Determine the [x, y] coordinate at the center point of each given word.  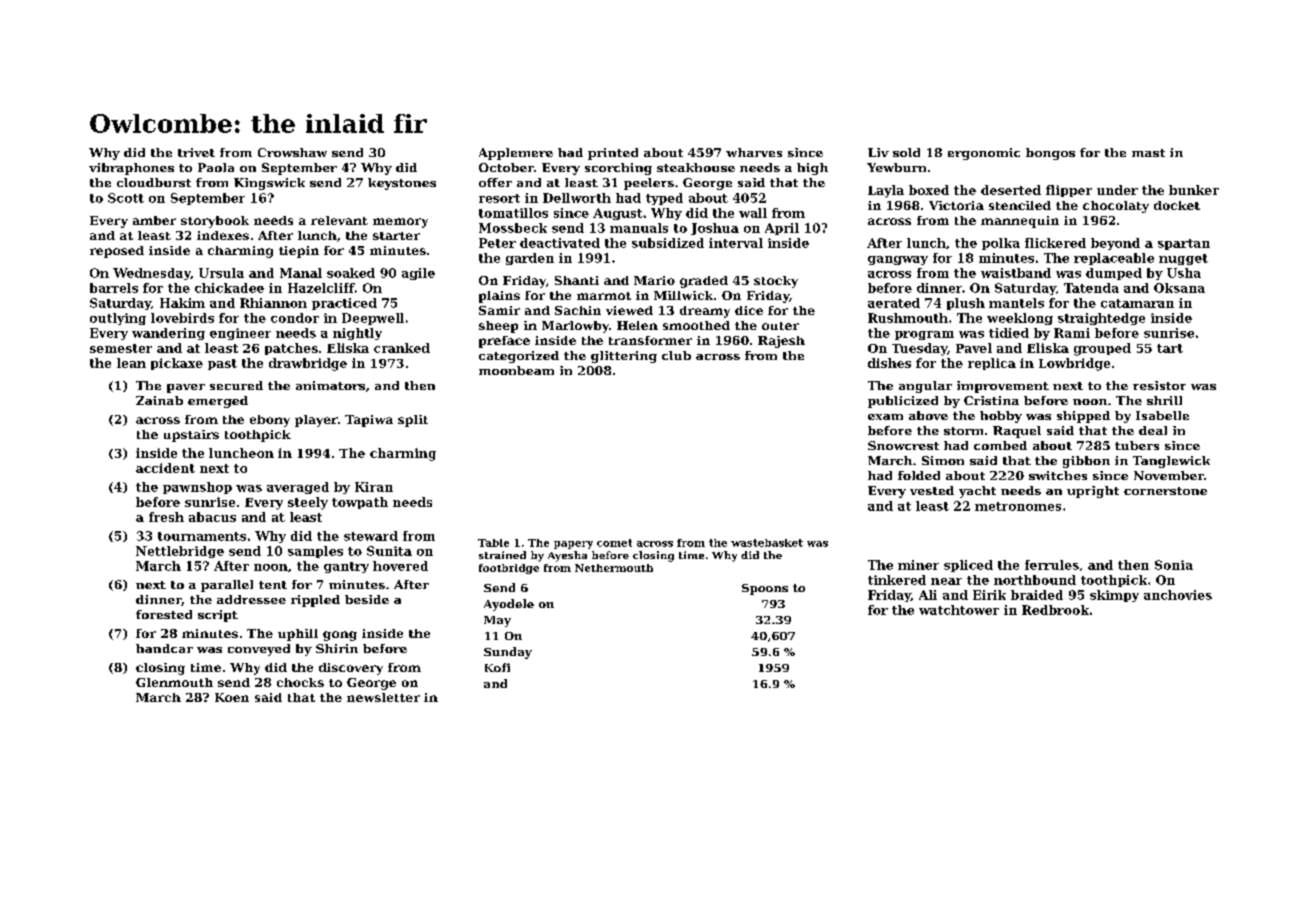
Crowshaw [292, 152]
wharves [754, 152]
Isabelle [1162, 415]
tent [273, 585]
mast [1148, 153]
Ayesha [567, 556]
